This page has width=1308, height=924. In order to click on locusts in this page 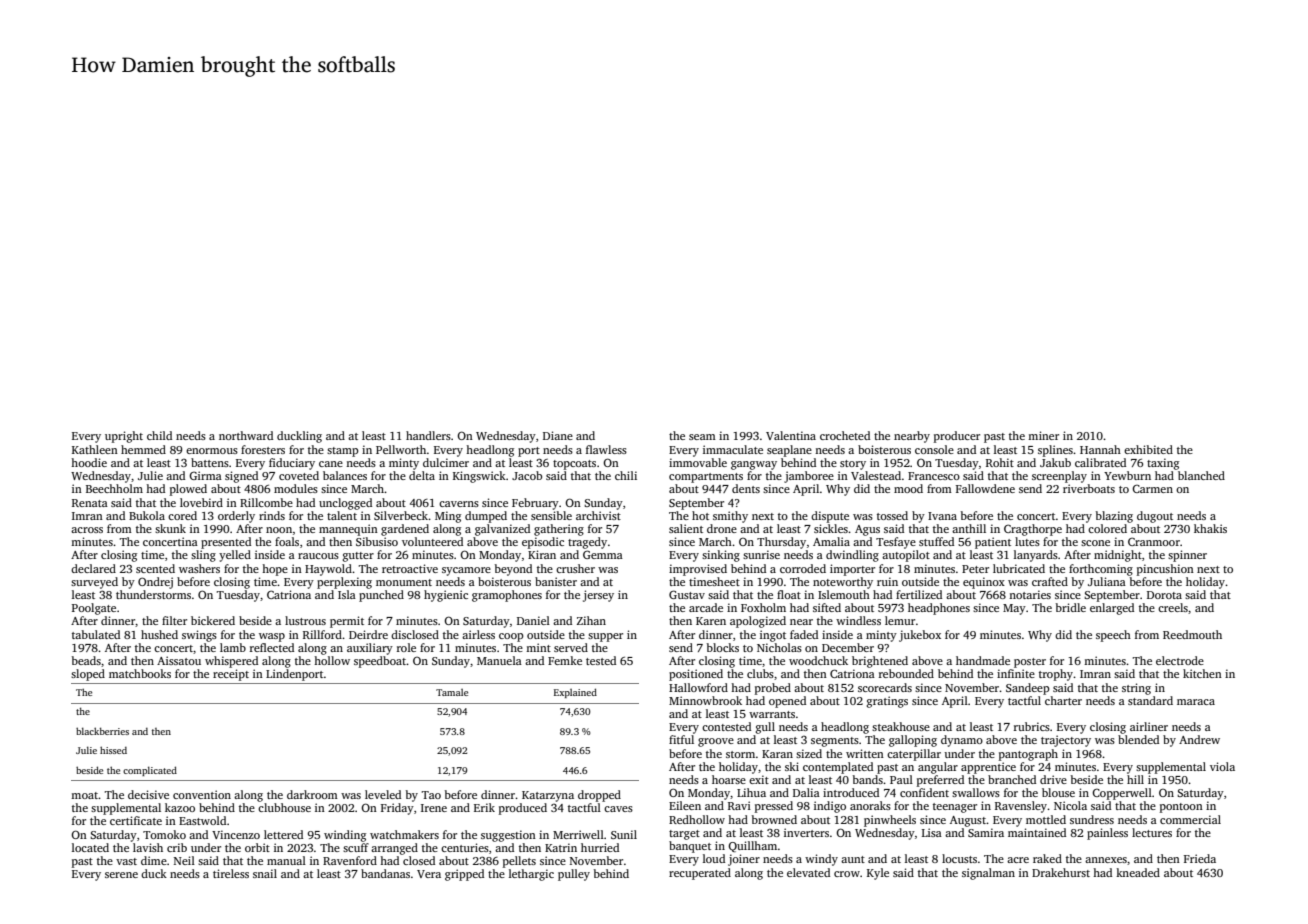, I will do `click(959, 858)`.
